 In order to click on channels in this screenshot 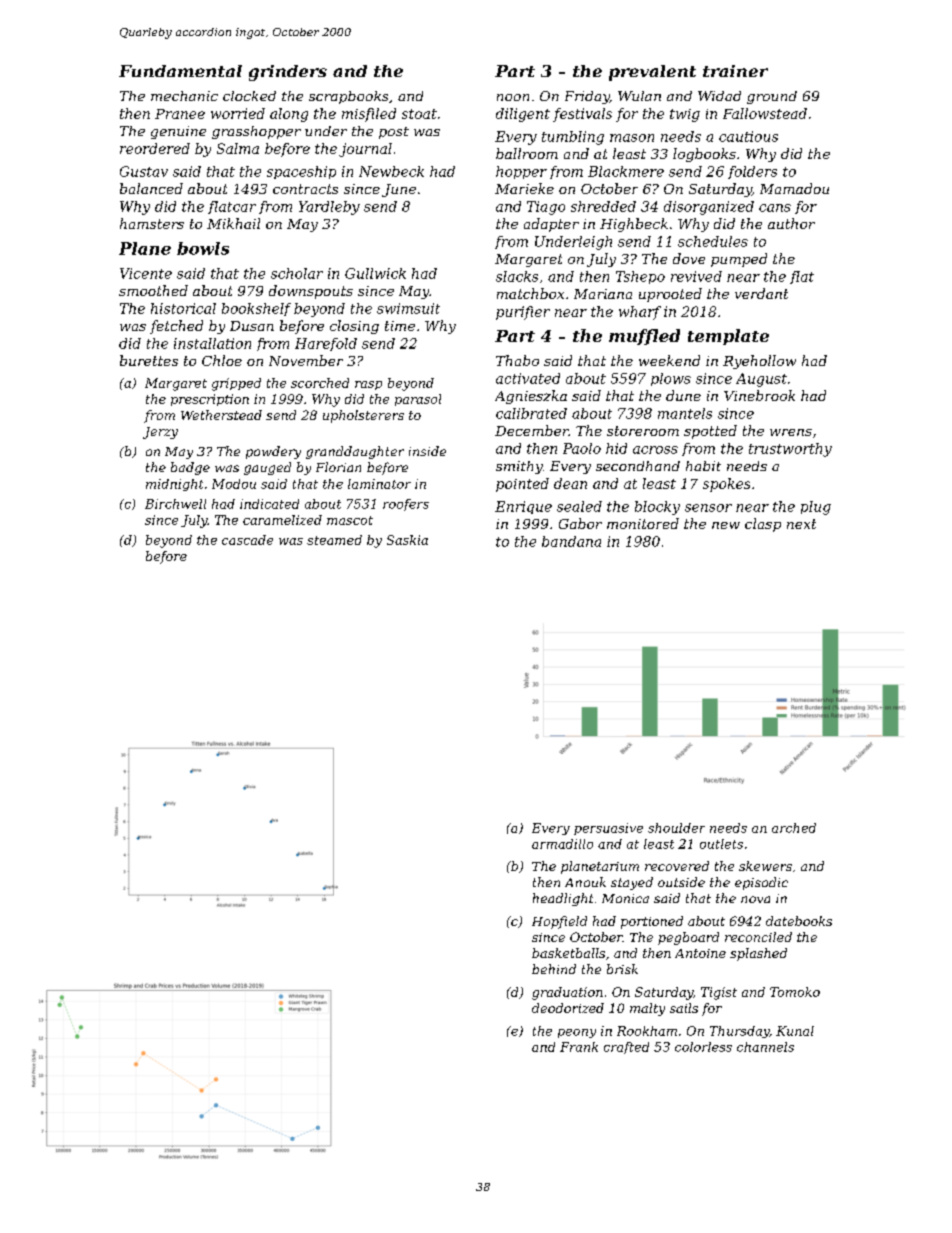, I will do `click(765, 1047)`.
